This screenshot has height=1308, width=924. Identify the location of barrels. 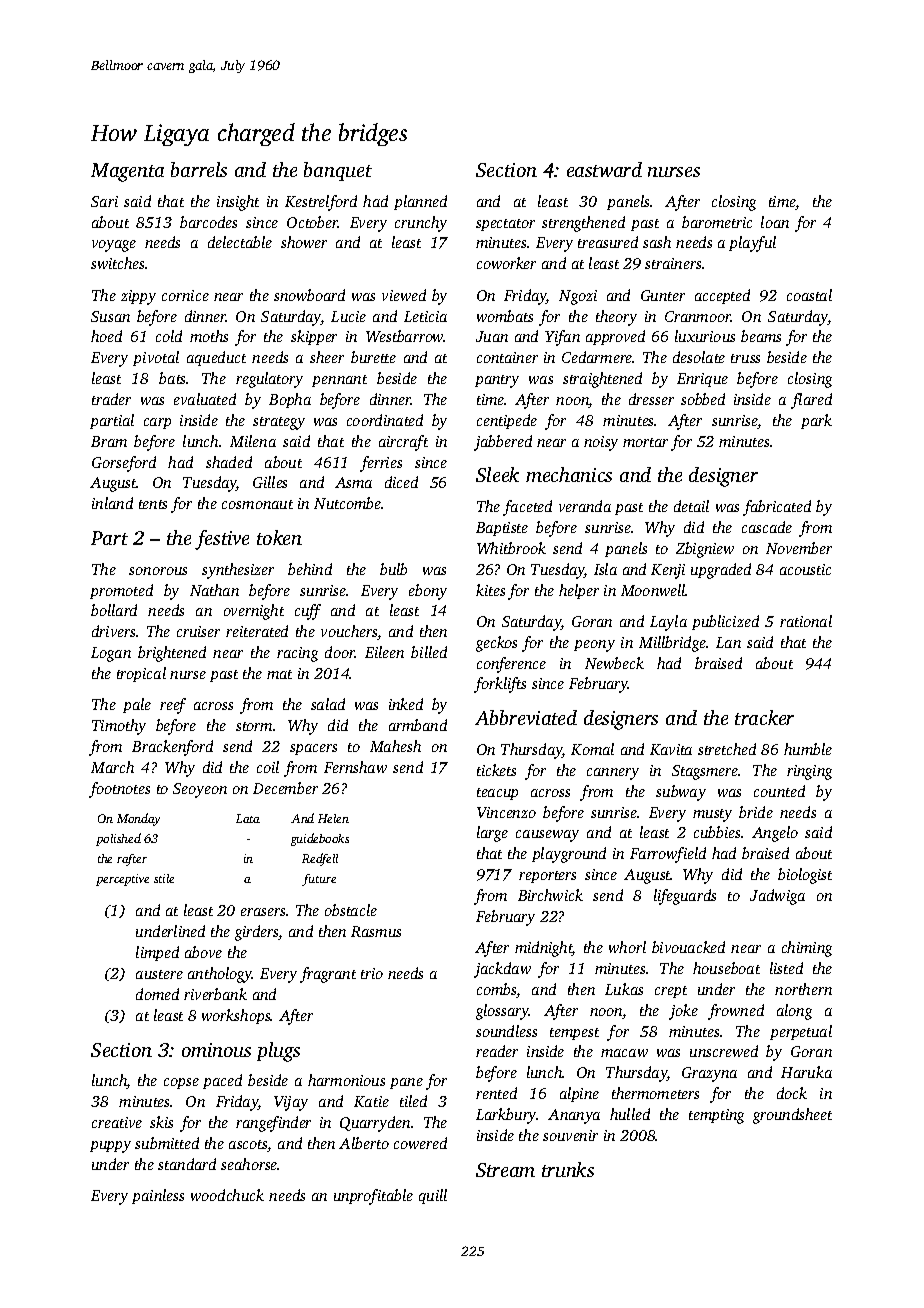
(199, 169).
